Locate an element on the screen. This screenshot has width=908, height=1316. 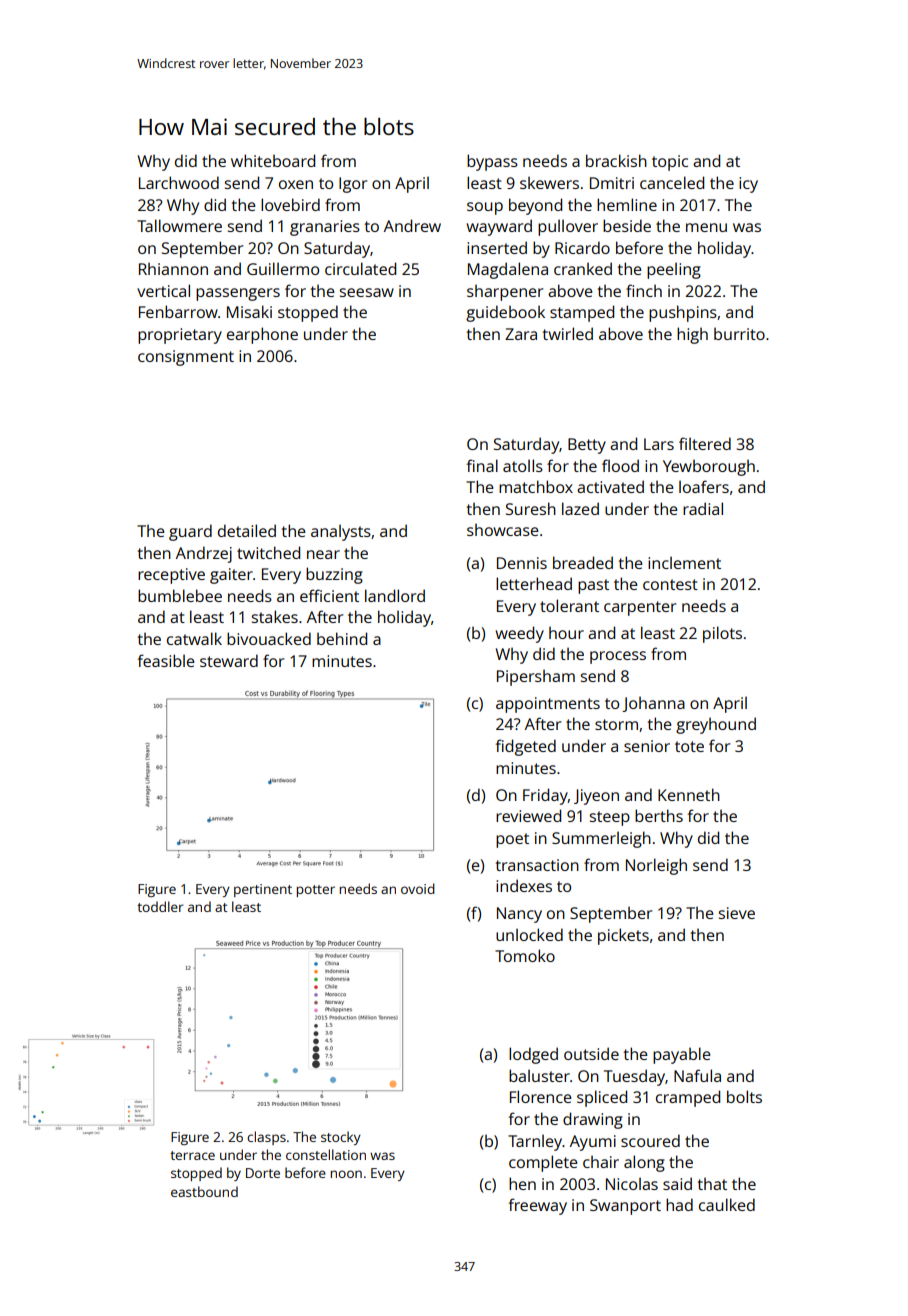
toddler is located at coordinates (160, 906).
